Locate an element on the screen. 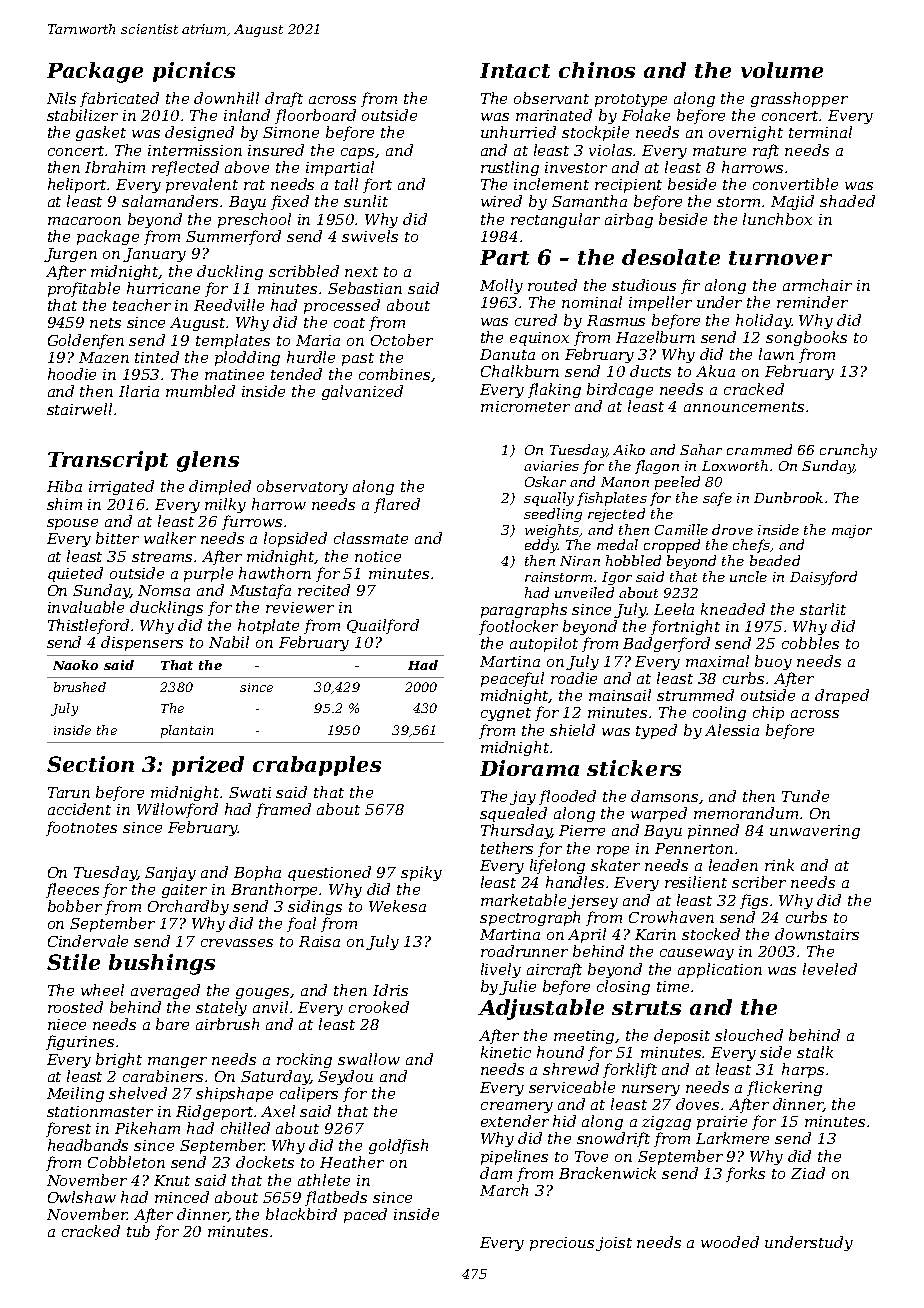 The image size is (924, 1308). pinned is located at coordinates (713, 831).
